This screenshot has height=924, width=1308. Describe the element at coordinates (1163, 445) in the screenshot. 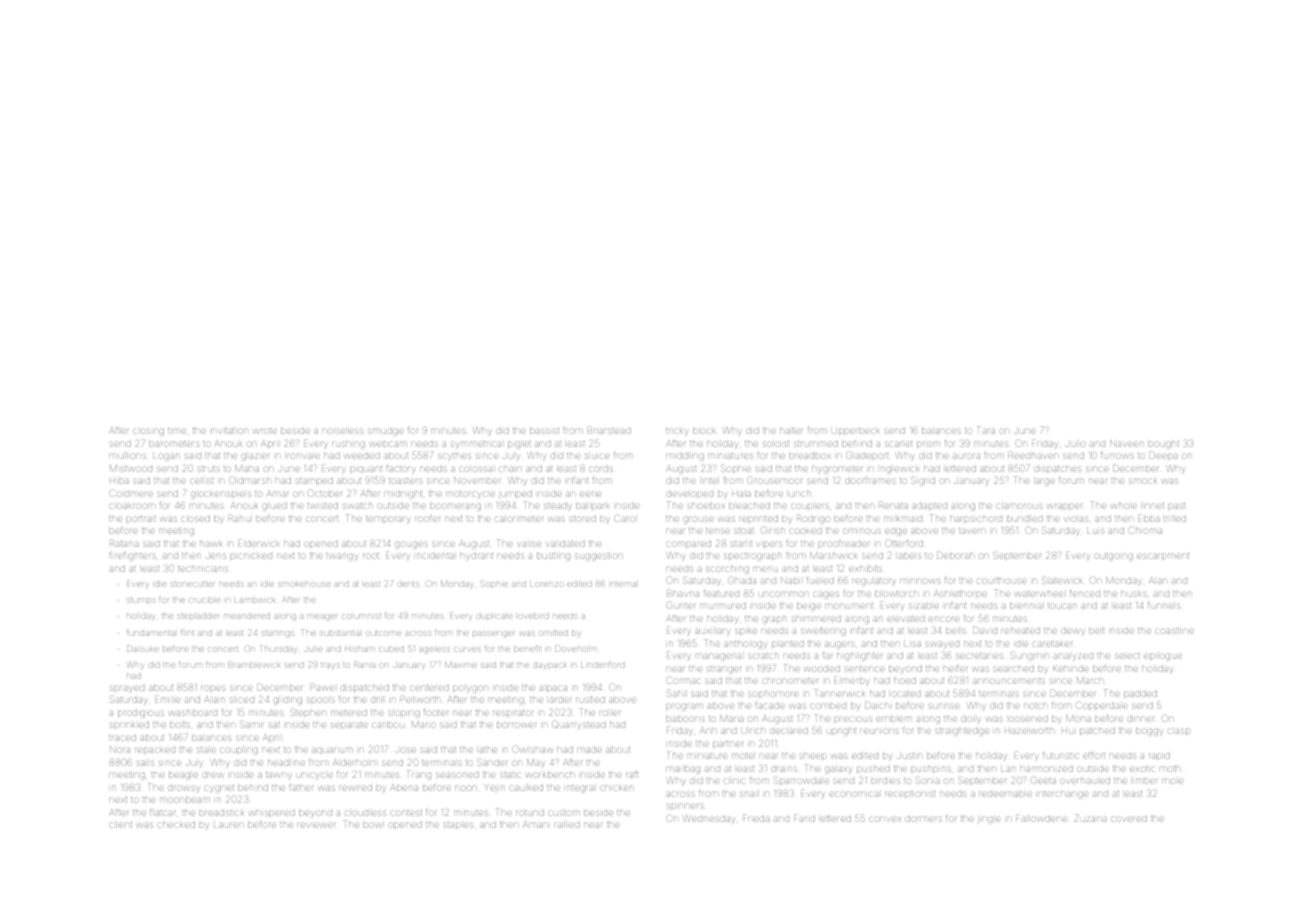

I see `bought` at that location.
